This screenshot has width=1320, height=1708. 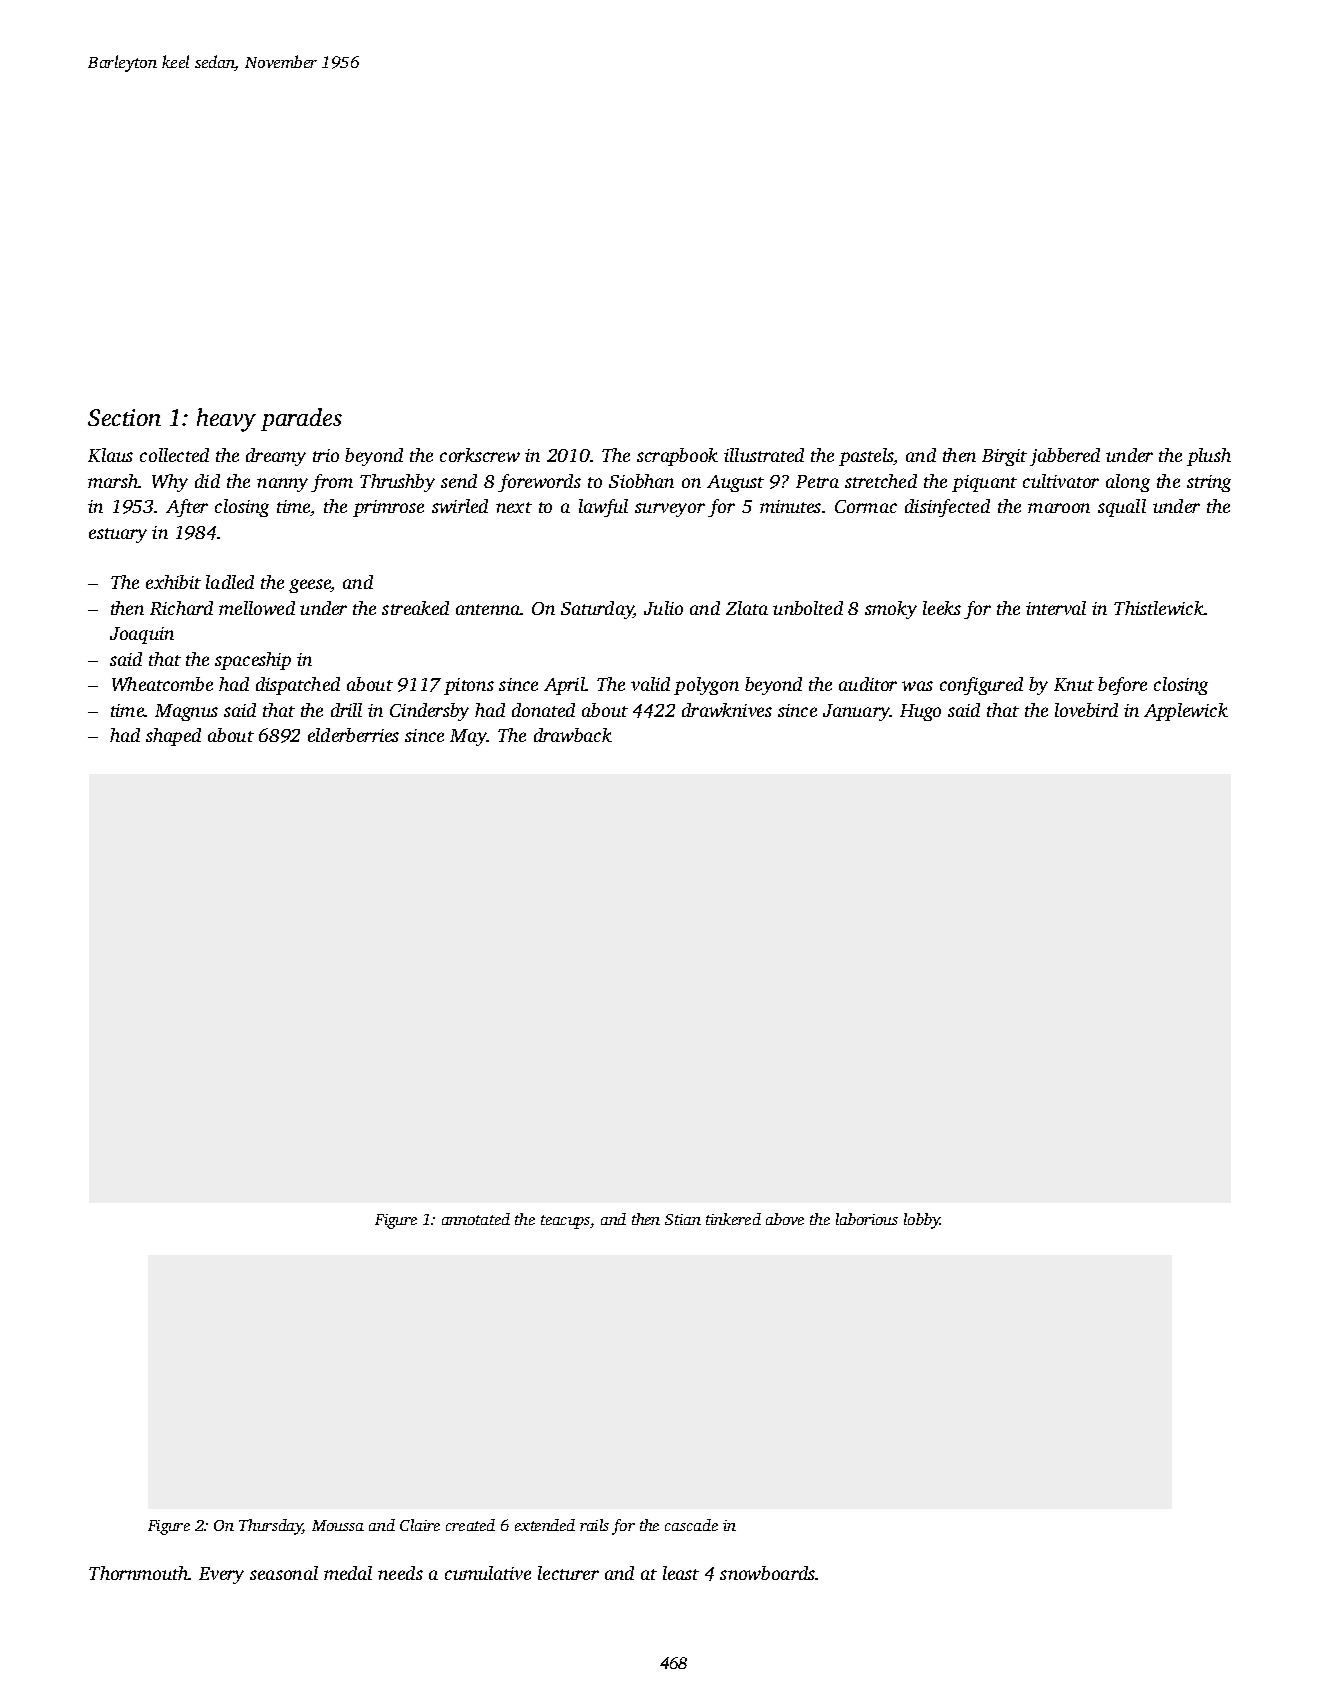 What do you see at coordinates (488, 609) in the screenshot?
I see `antenna` at bounding box center [488, 609].
